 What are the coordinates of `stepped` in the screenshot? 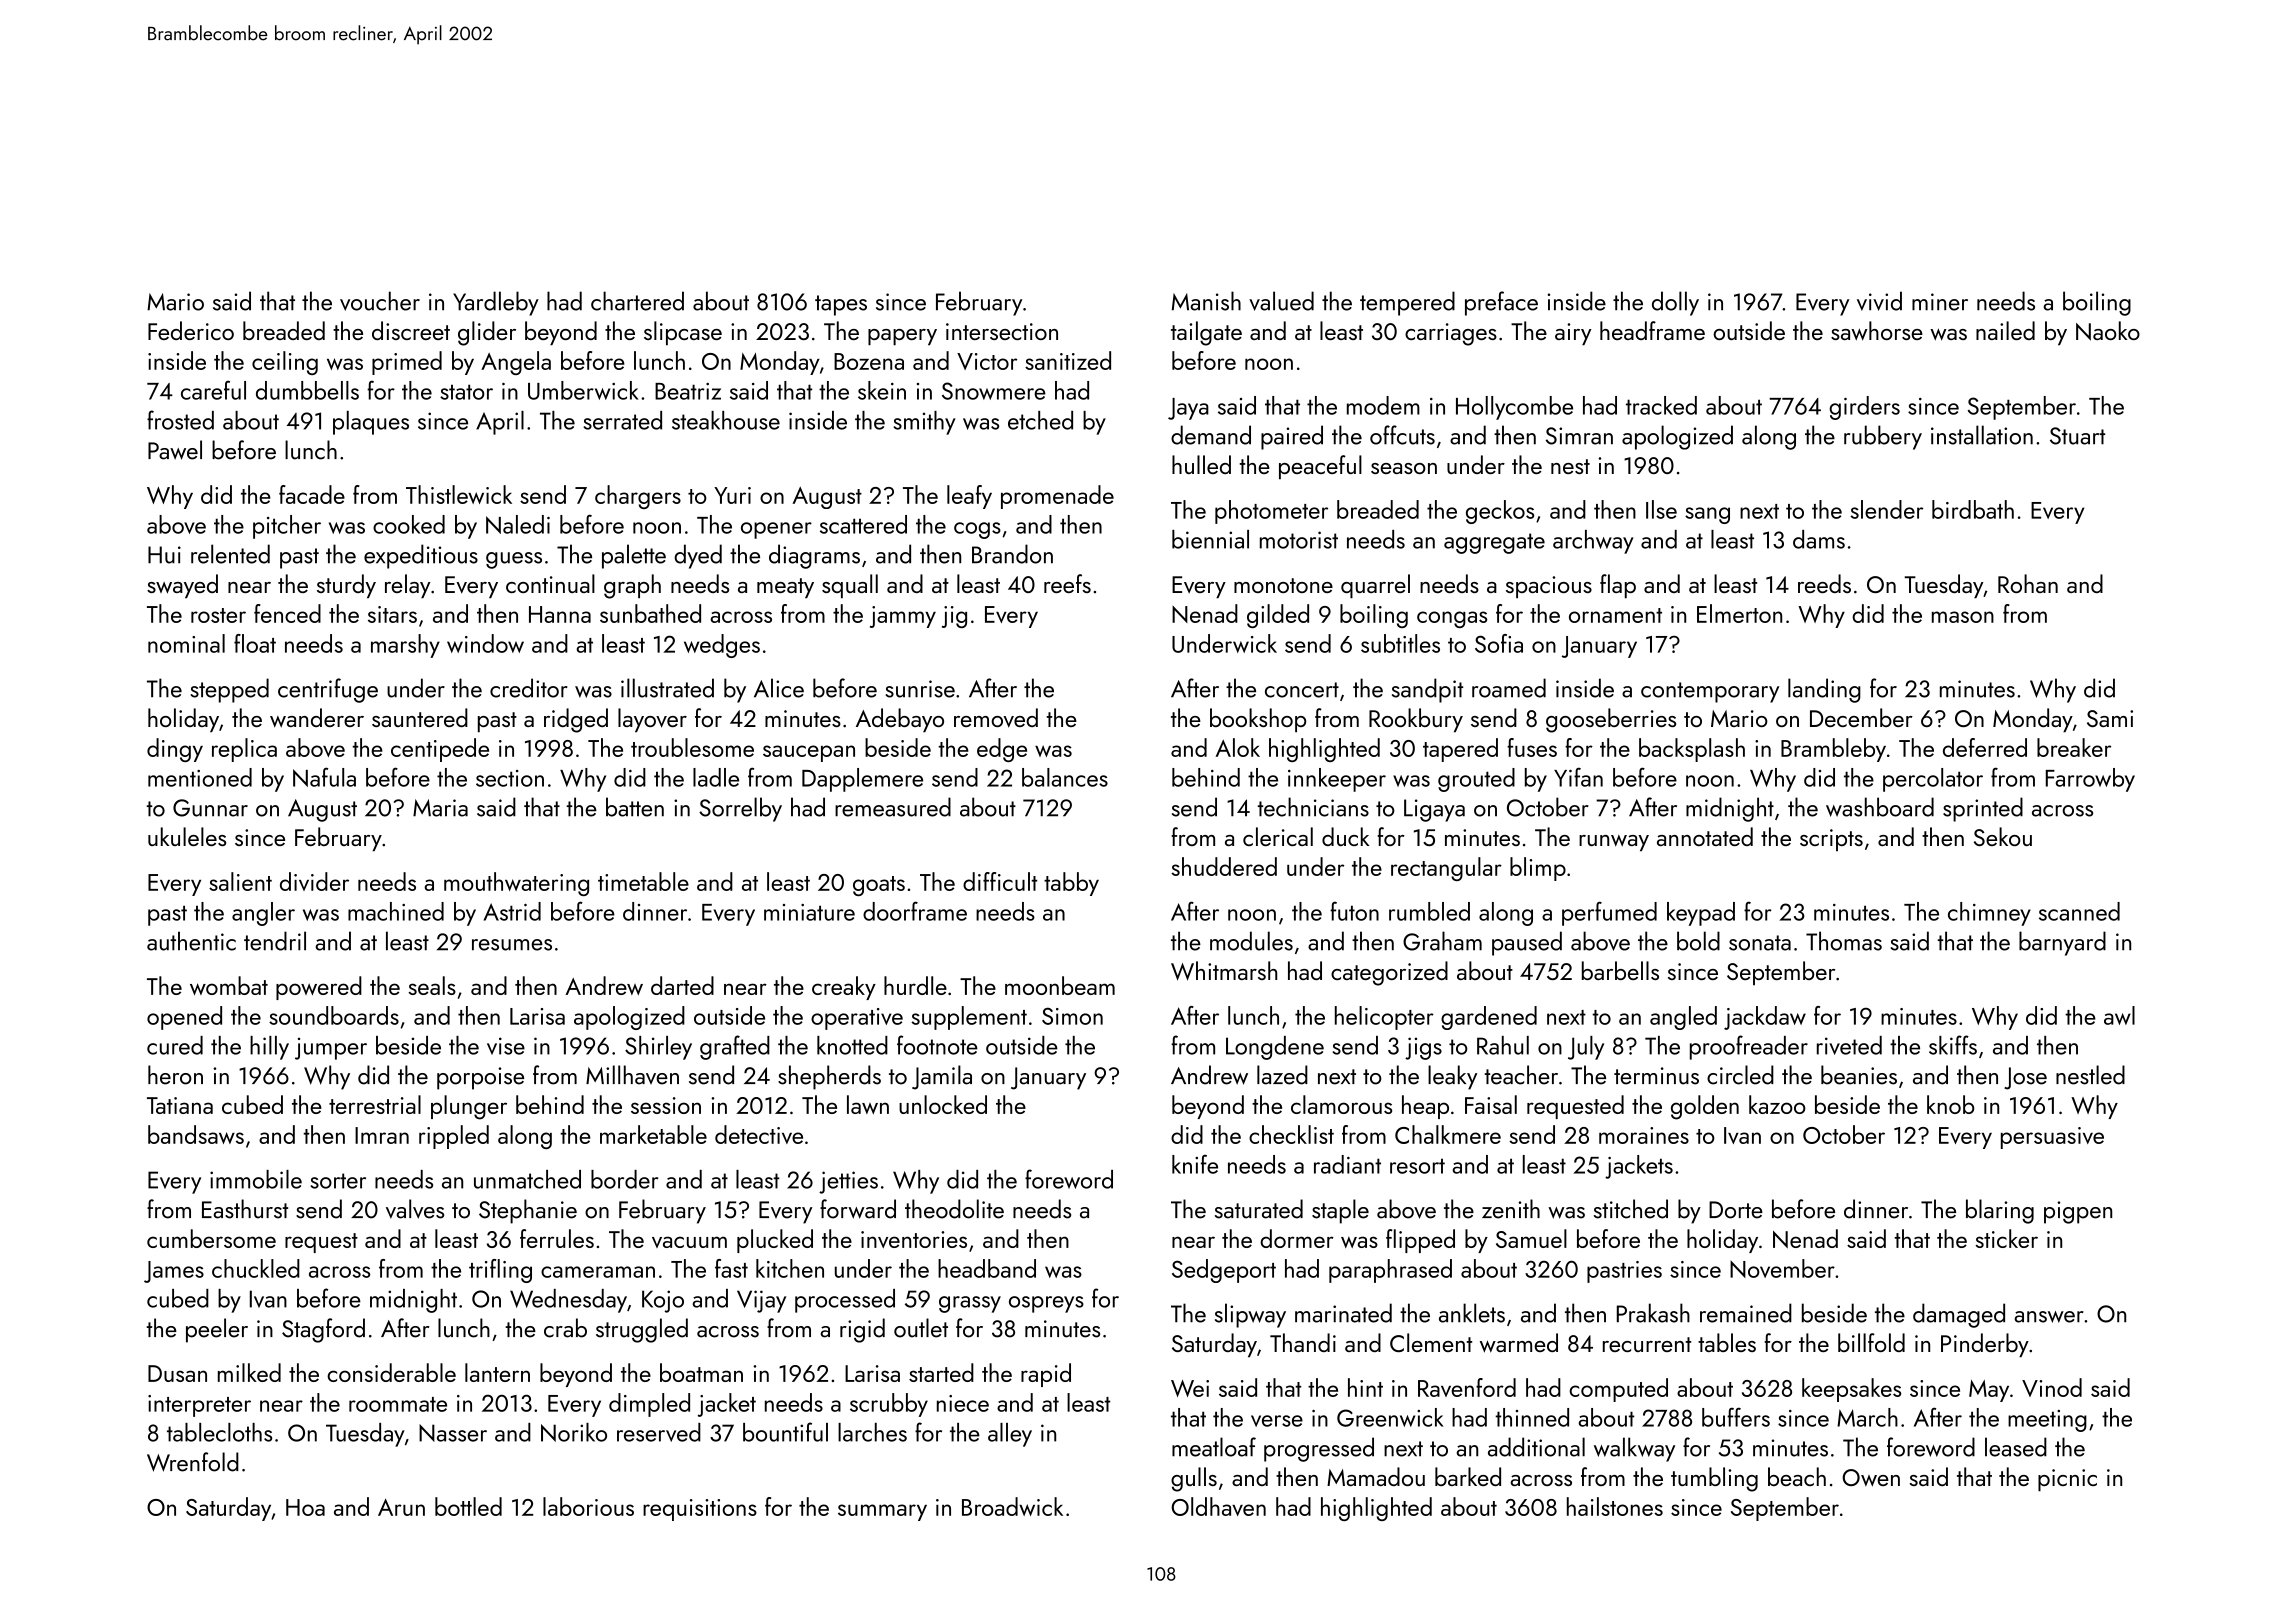 It's located at (230, 690).
